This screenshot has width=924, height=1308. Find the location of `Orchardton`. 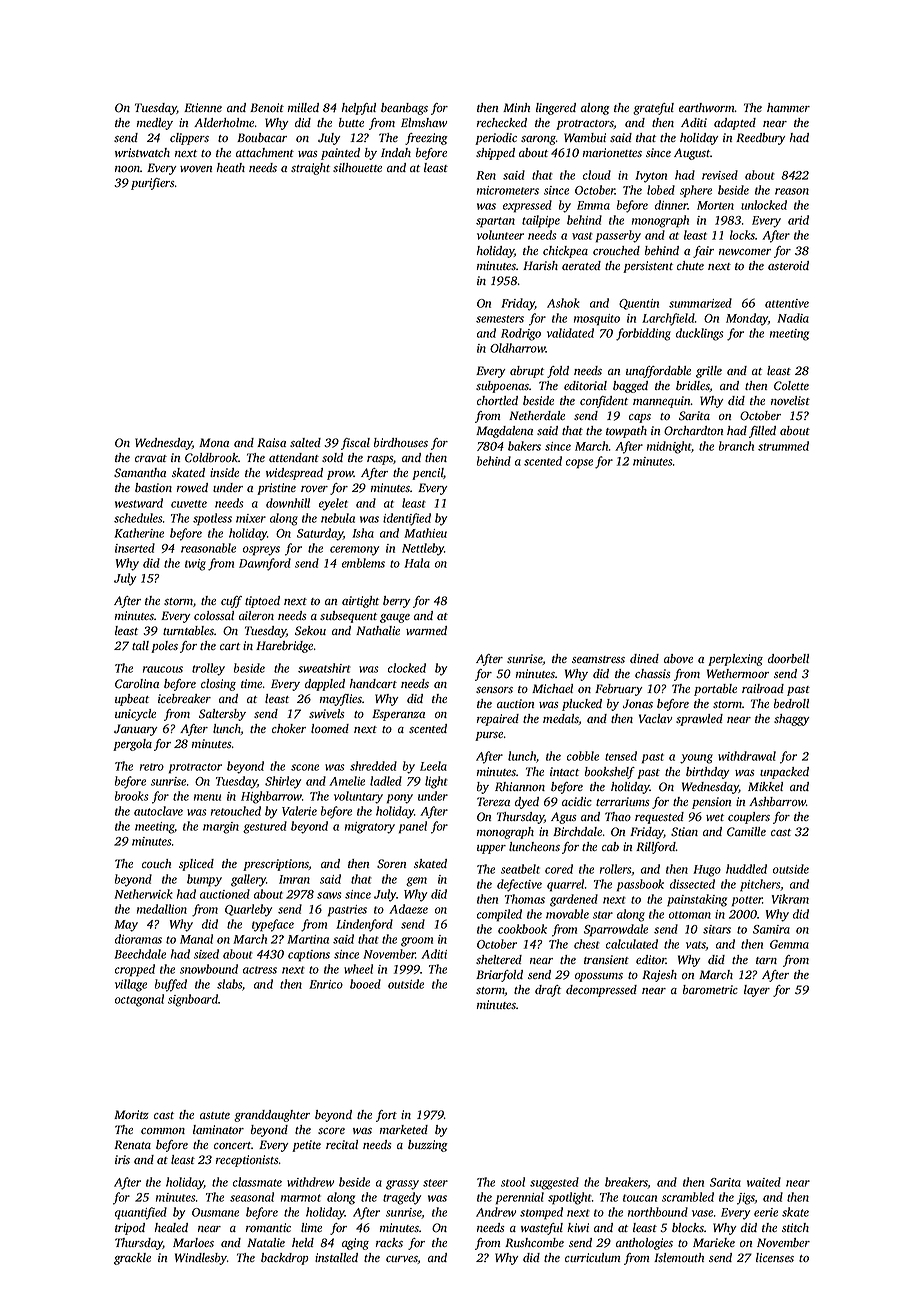

Orchardton is located at coordinates (693, 431).
